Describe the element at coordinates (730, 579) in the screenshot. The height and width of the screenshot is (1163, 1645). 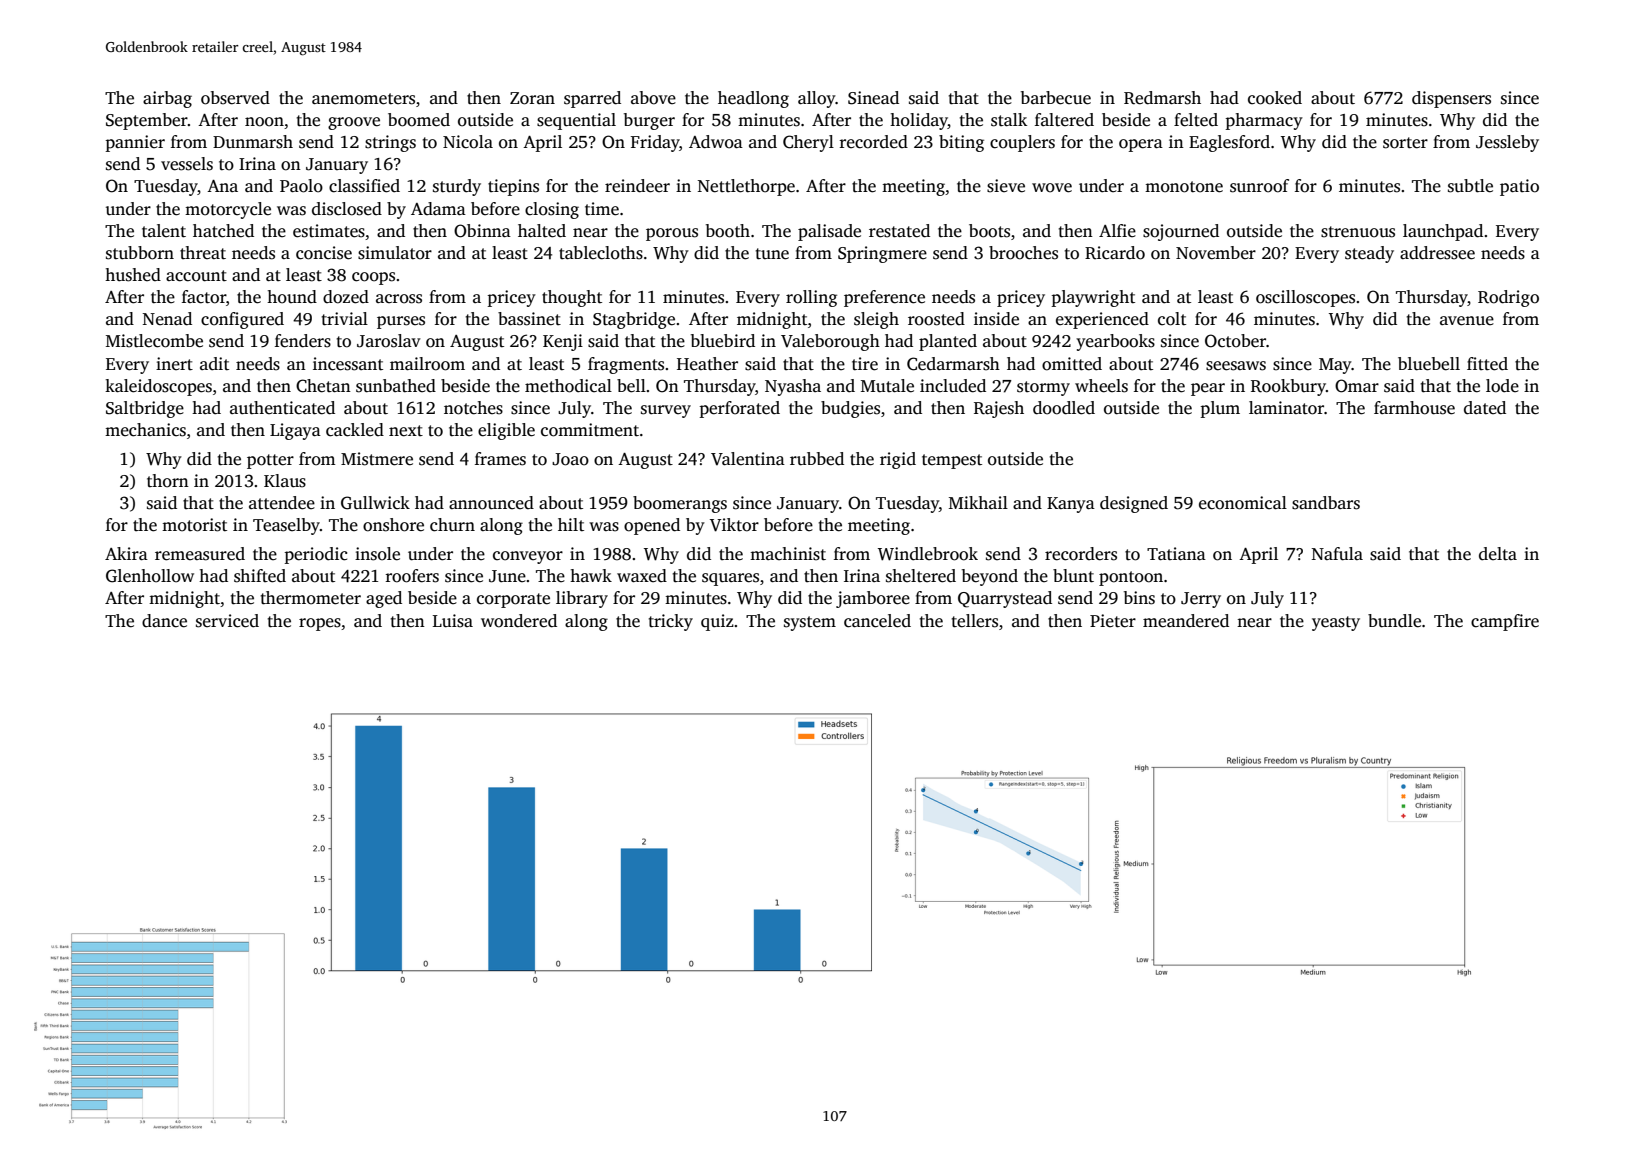
I see `squares` at that location.
